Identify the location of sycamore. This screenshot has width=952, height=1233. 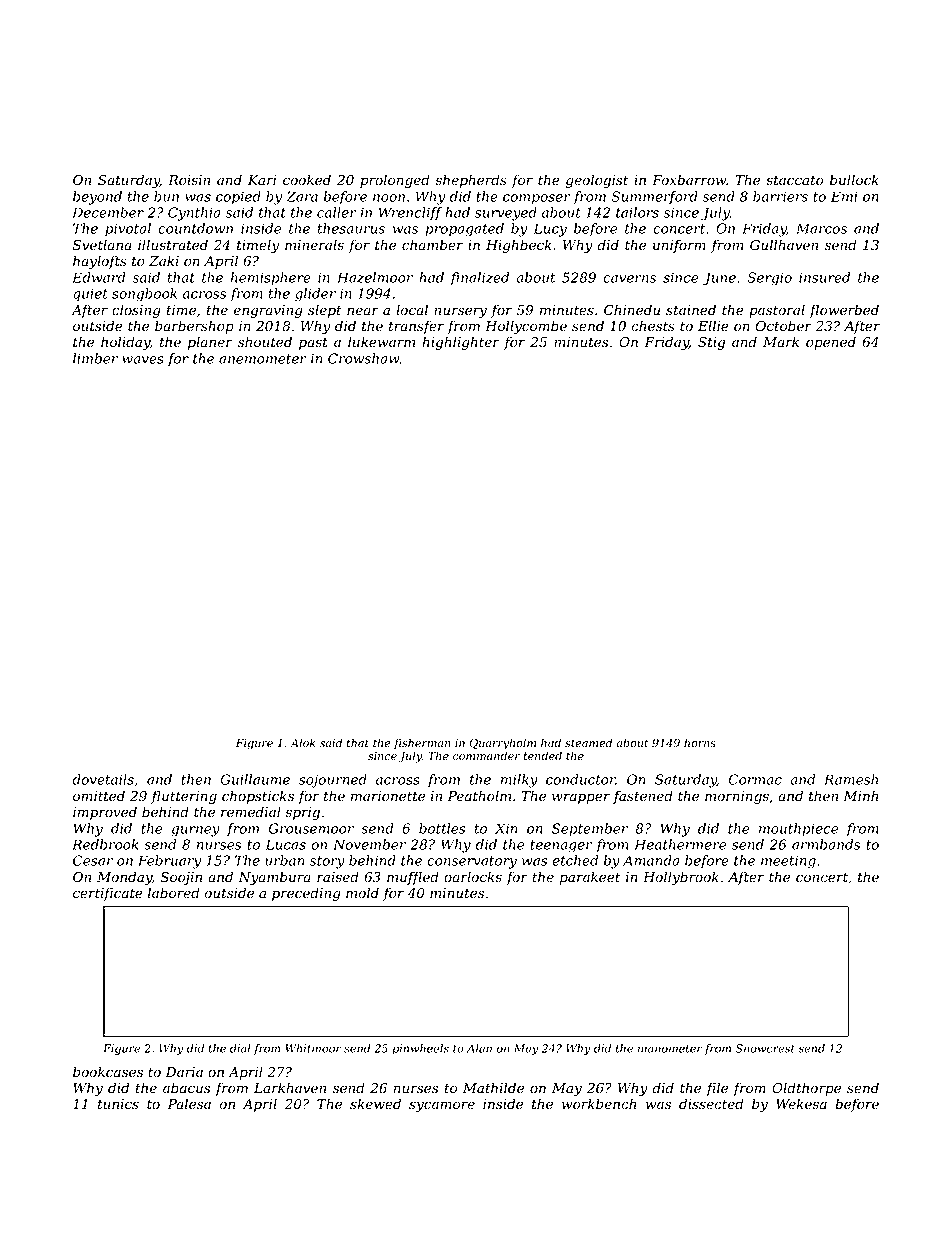
(442, 1106).
